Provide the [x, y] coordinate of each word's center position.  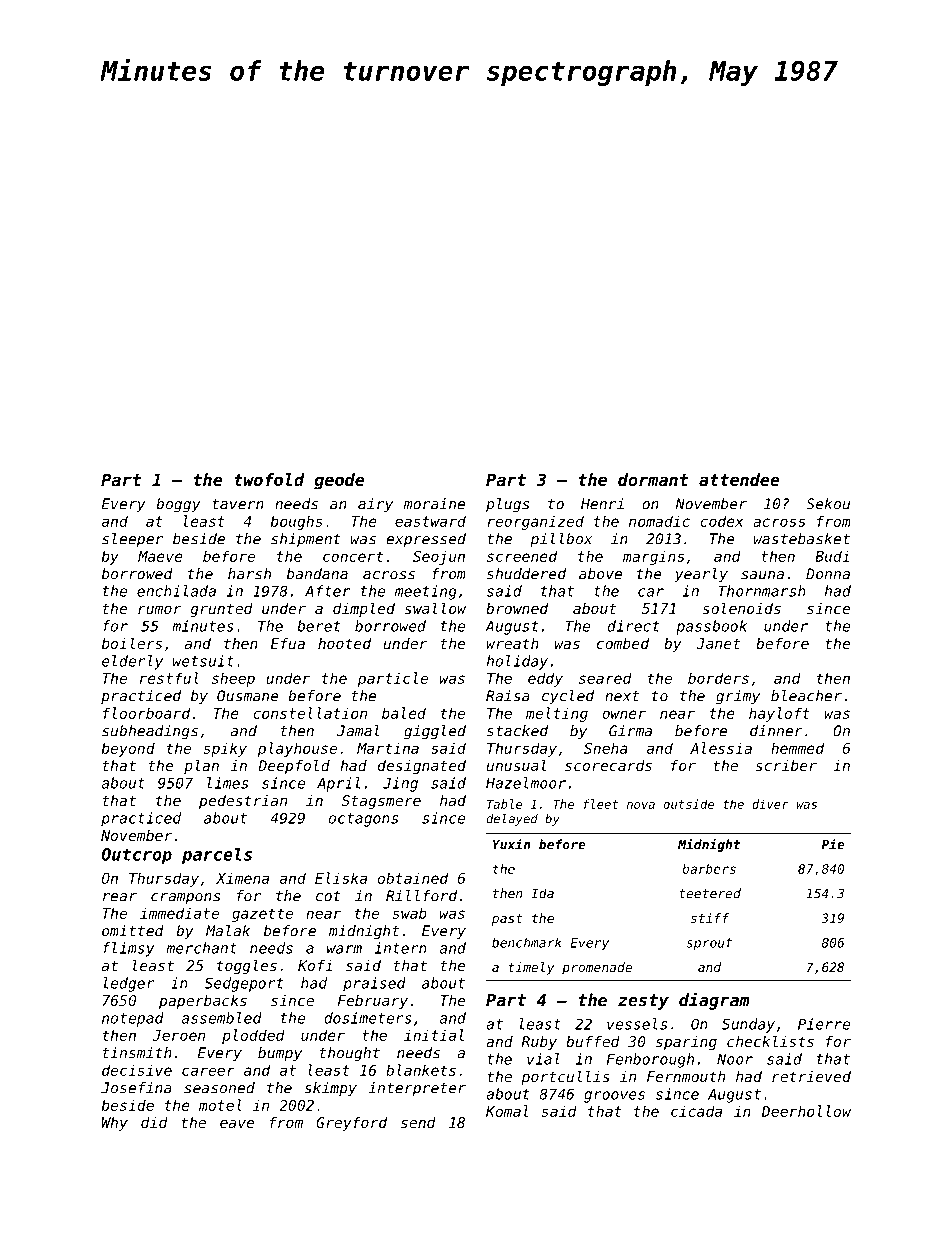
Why [115, 1124]
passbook [711, 627]
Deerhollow [806, 1111]
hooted [344, 643]
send [418, 1122]
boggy [178, 505]
